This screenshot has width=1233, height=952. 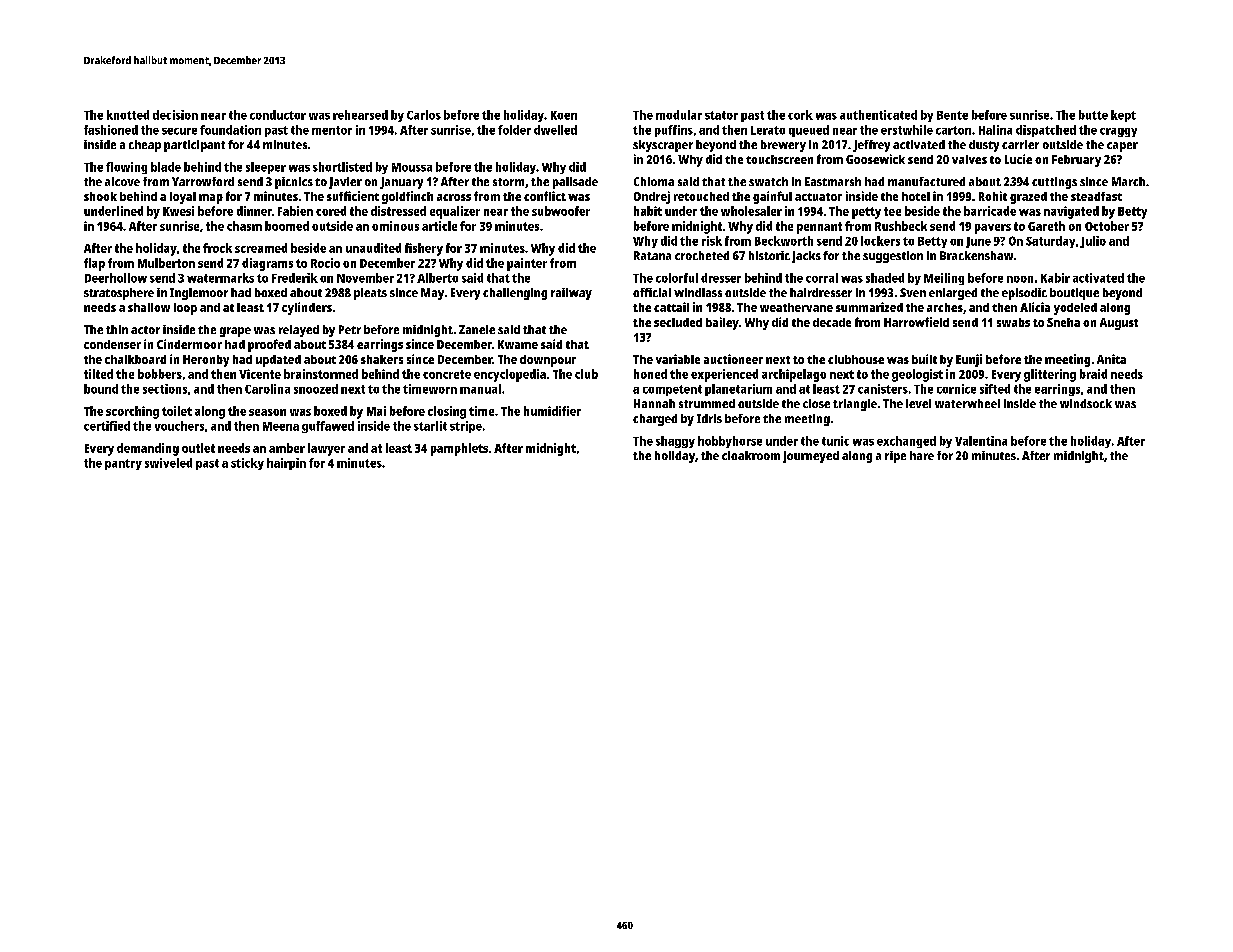 What do you see at coordinates (794, 375) in the screenshot?
I see `archipelago` at bounding box center [794, 375].
